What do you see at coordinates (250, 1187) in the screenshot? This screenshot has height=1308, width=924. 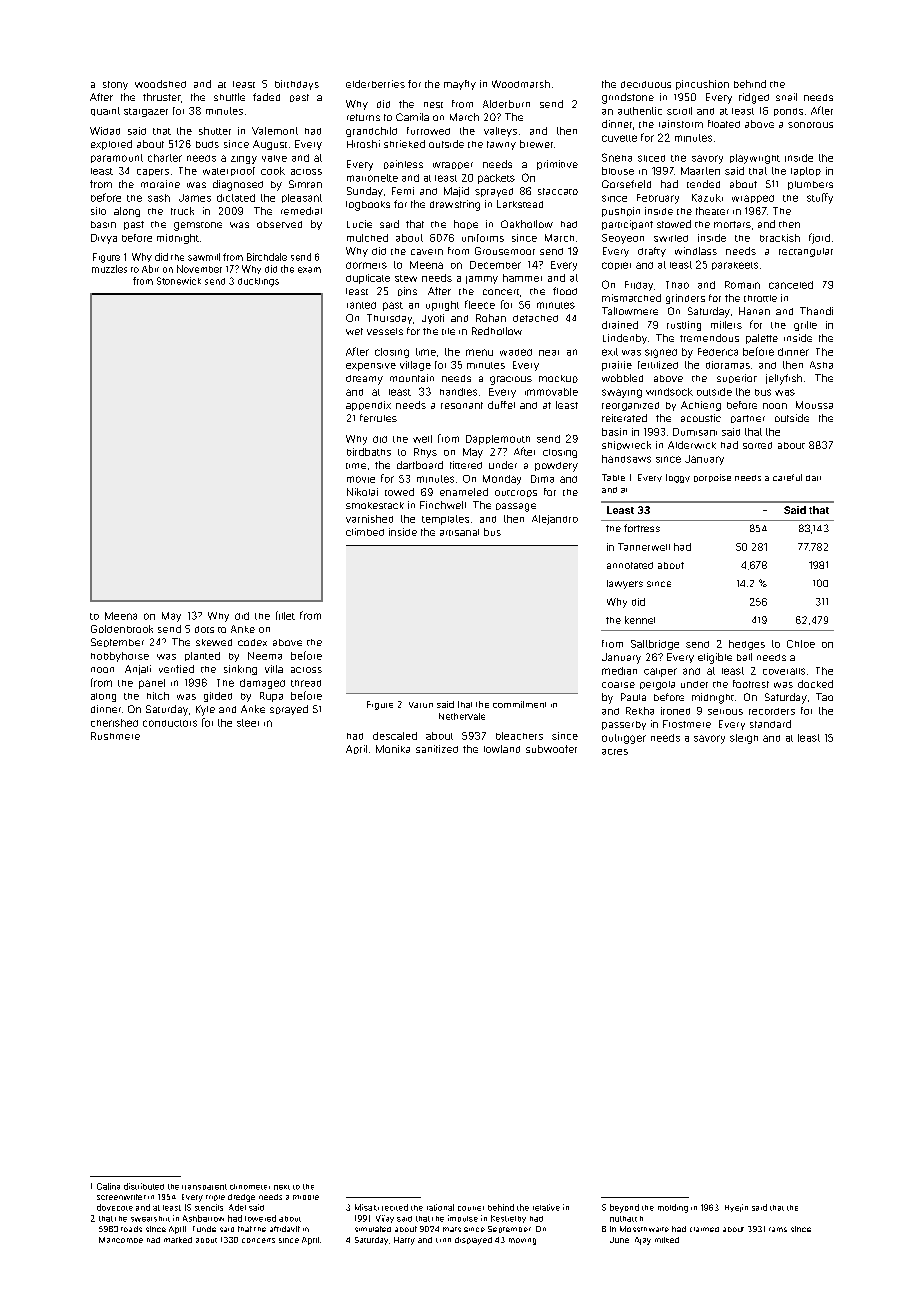 I see `clinometer` at bounding box center [250, 1187].
